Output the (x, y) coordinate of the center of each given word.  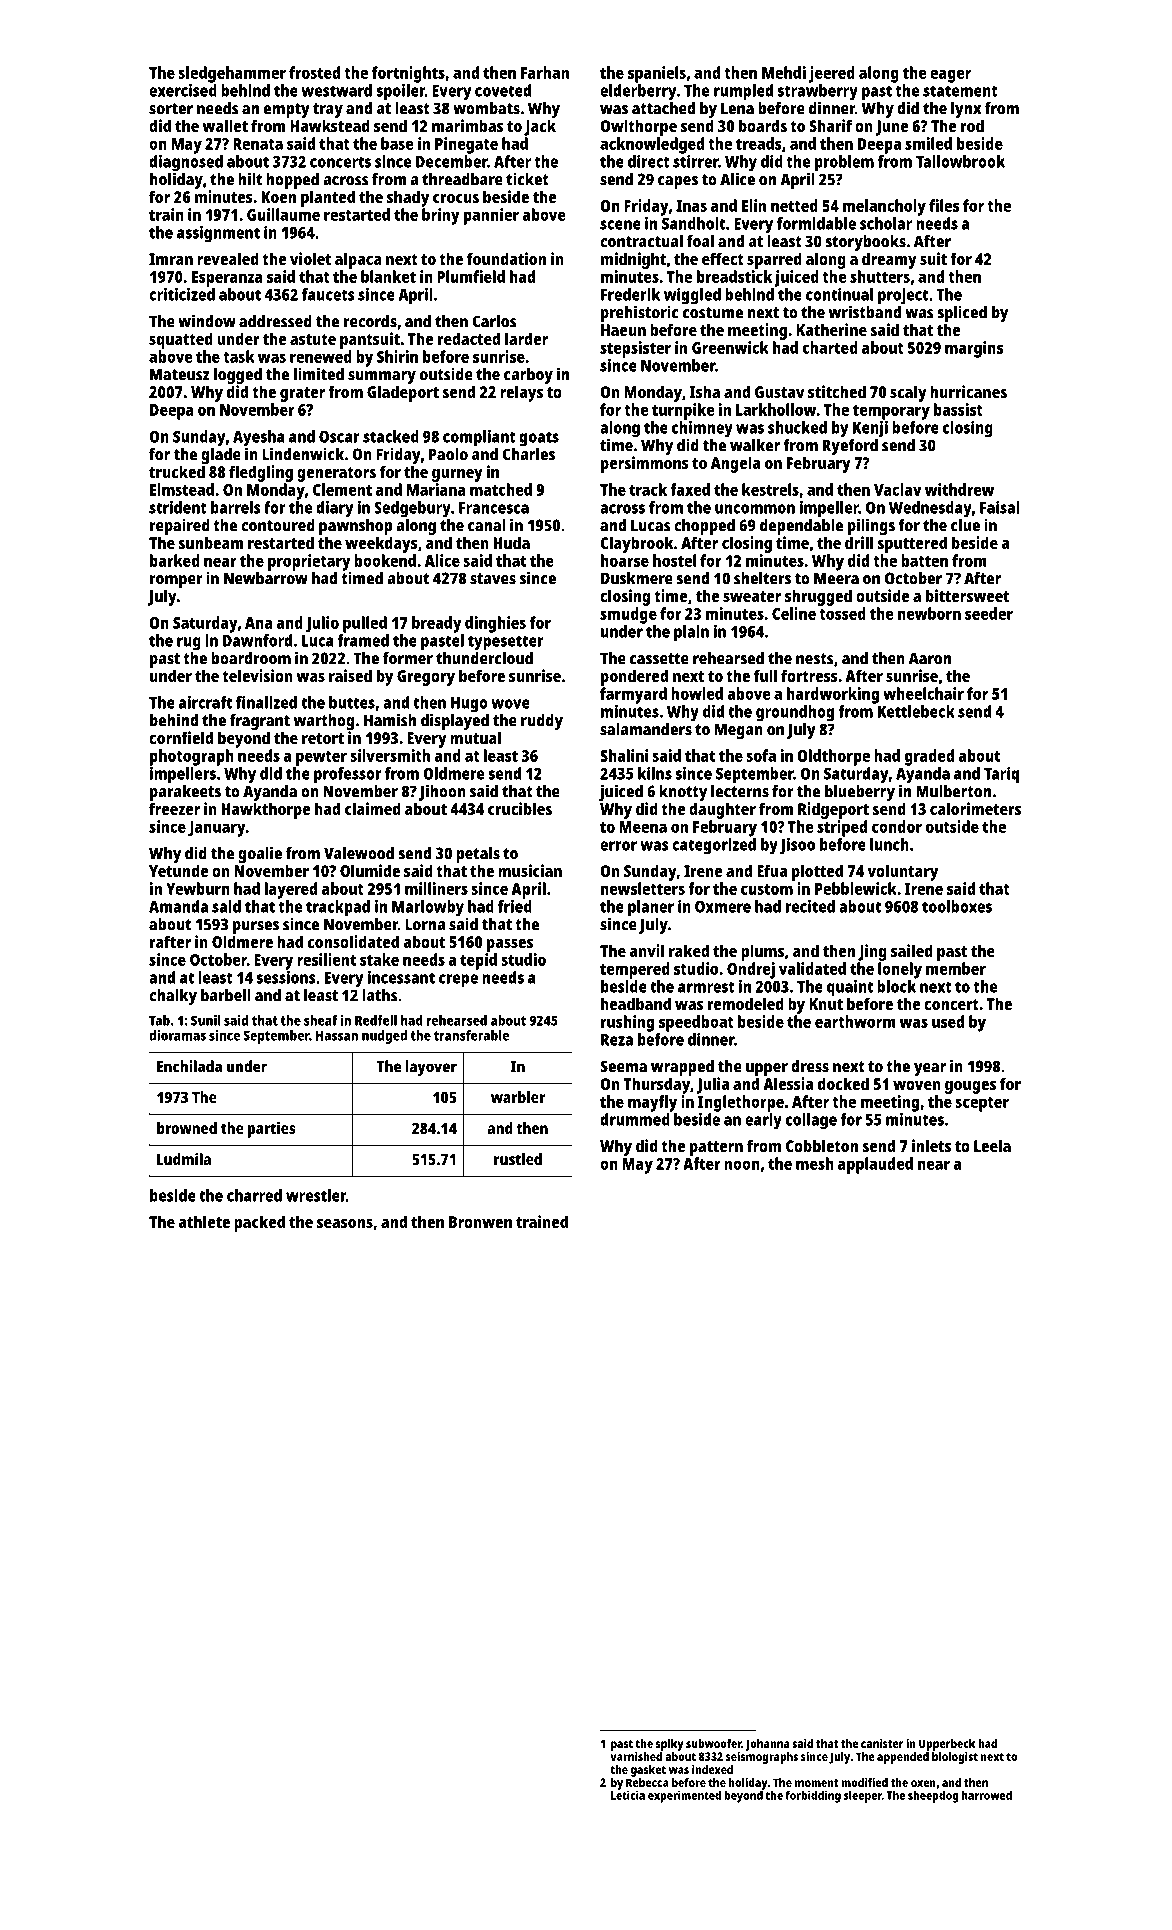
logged (238, 376)
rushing (627, 1023)
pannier (491, 216)
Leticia (628, 1795)
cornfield (181, 737)
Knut (826, 1004)
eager (950, 76)
